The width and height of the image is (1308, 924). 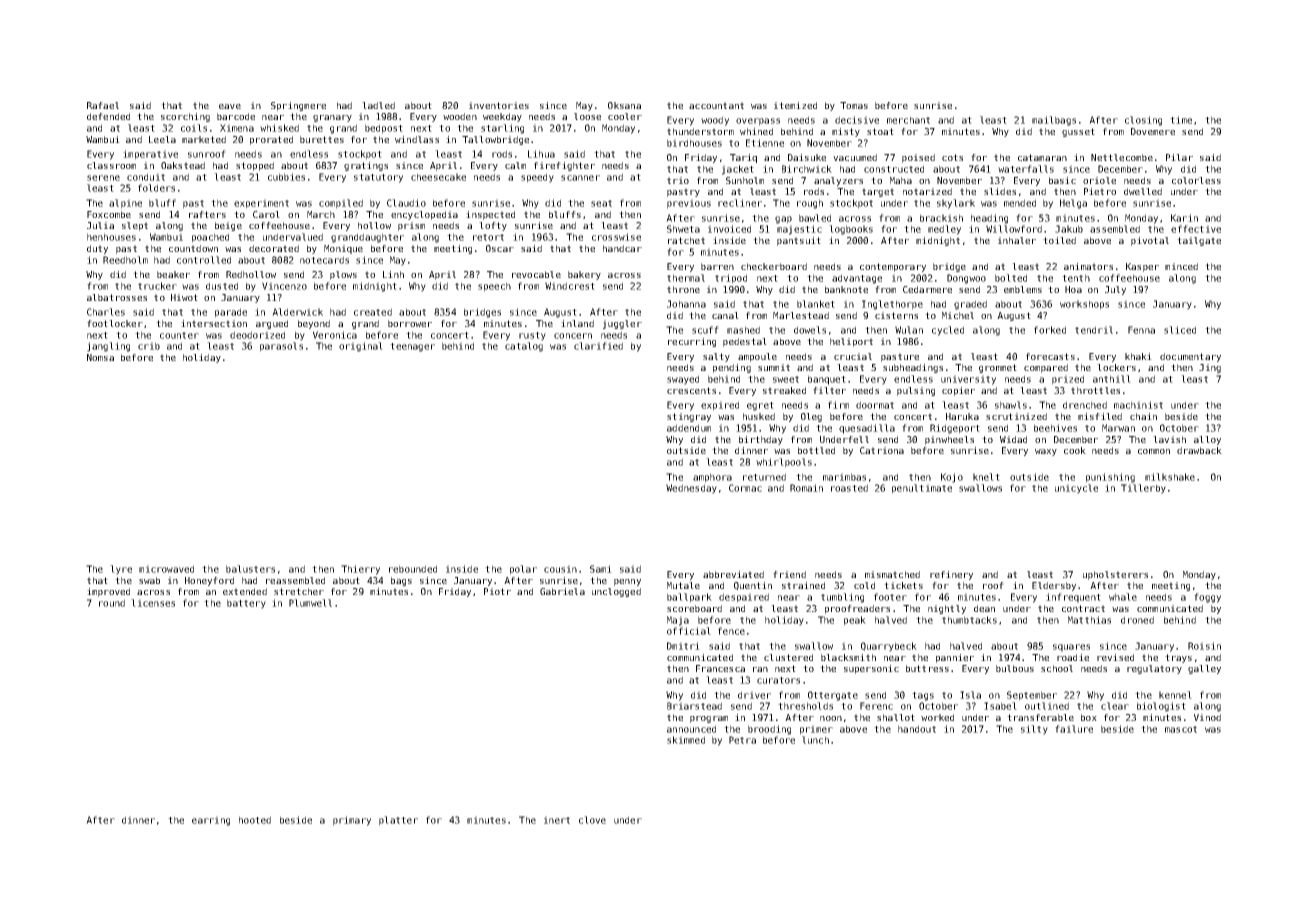 What do you see at coordinates (1034, 730) in the image?
I see `silty` at bounding box center [1034, 730].
